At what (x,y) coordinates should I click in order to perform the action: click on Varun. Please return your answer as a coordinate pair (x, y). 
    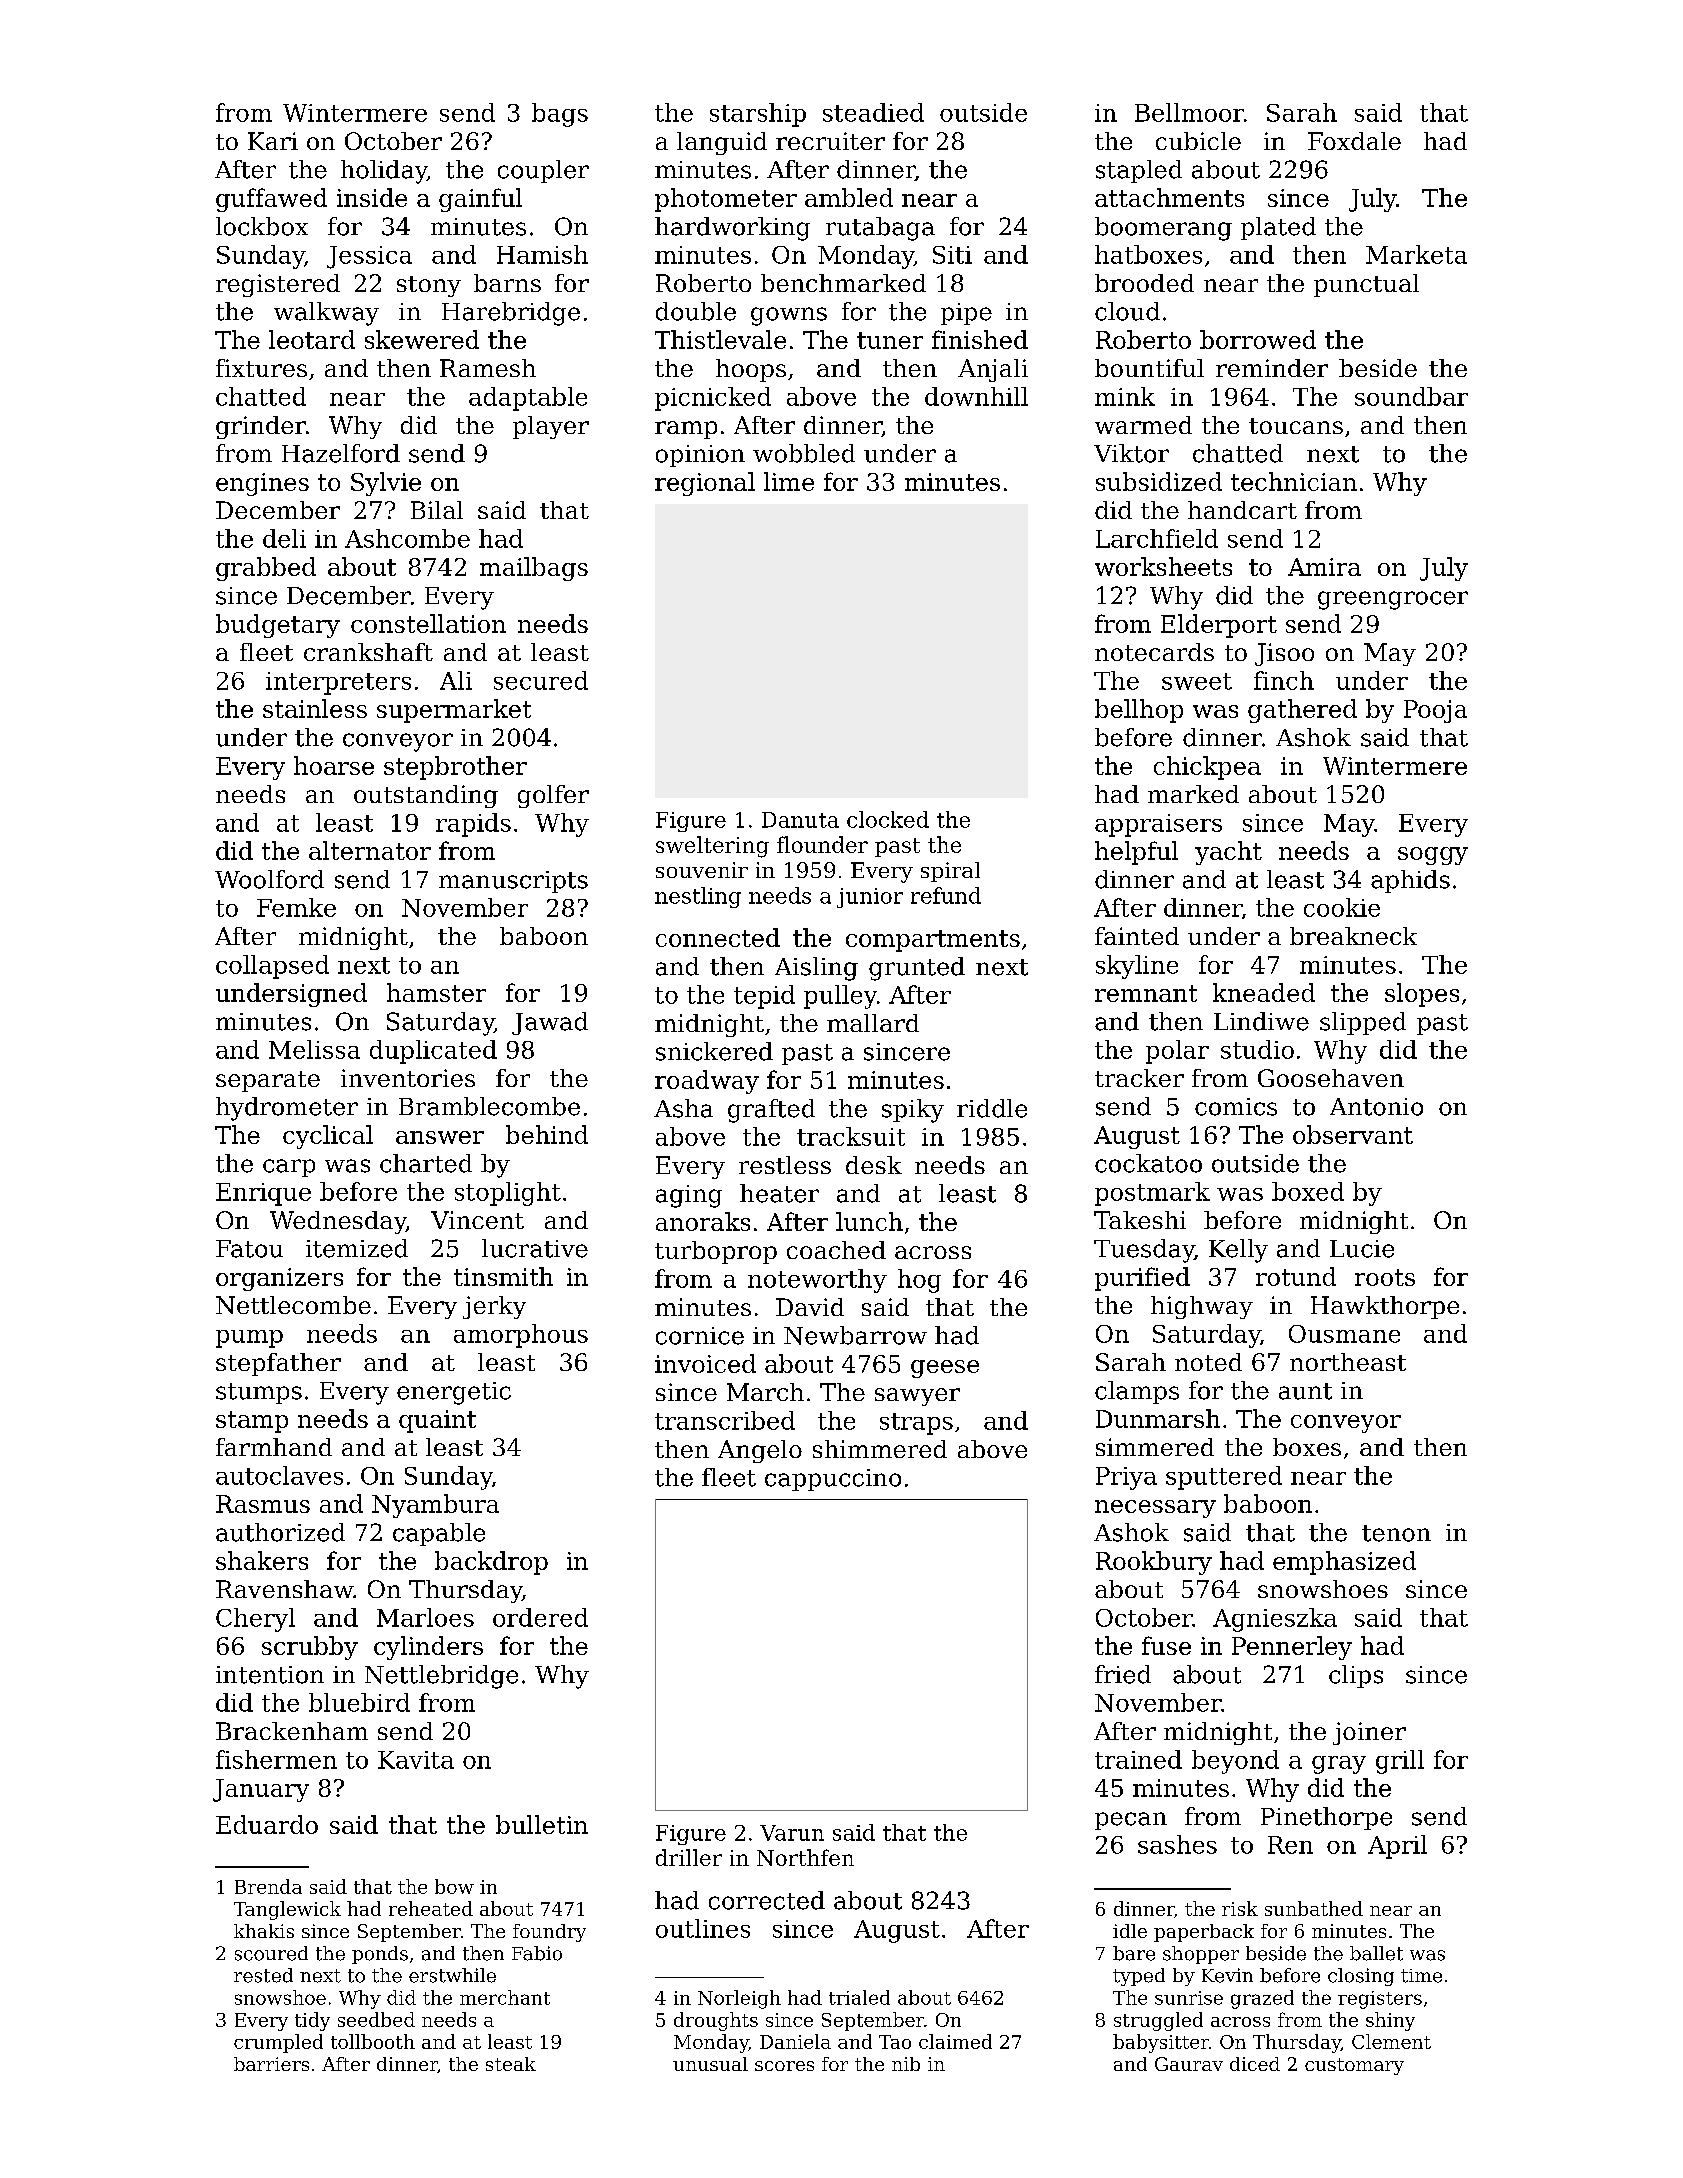
    Looking at the image, I should click on (792, 1833).
